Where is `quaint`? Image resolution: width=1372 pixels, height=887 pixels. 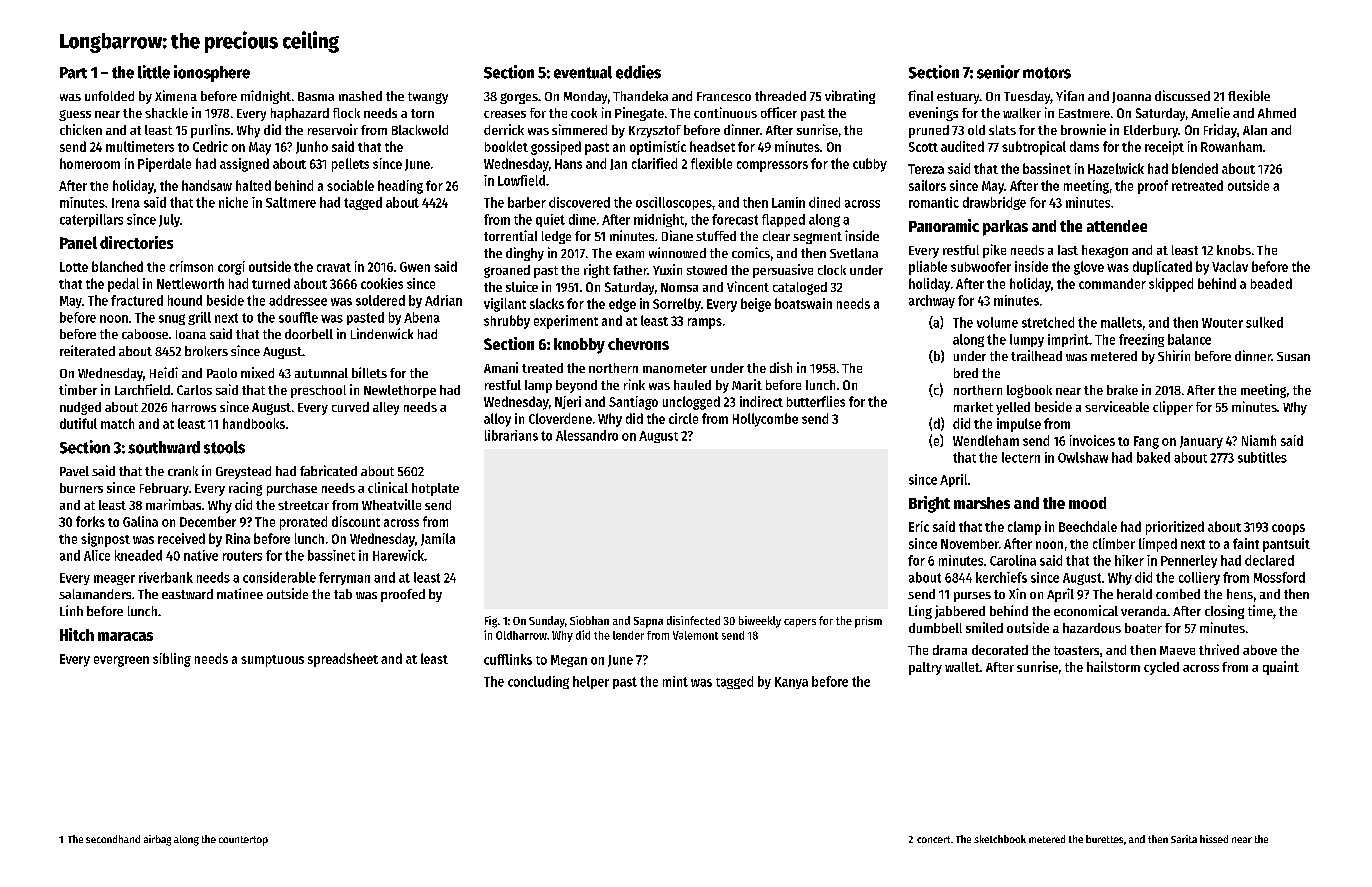
quaint is located at coordinates (1281, 668).
